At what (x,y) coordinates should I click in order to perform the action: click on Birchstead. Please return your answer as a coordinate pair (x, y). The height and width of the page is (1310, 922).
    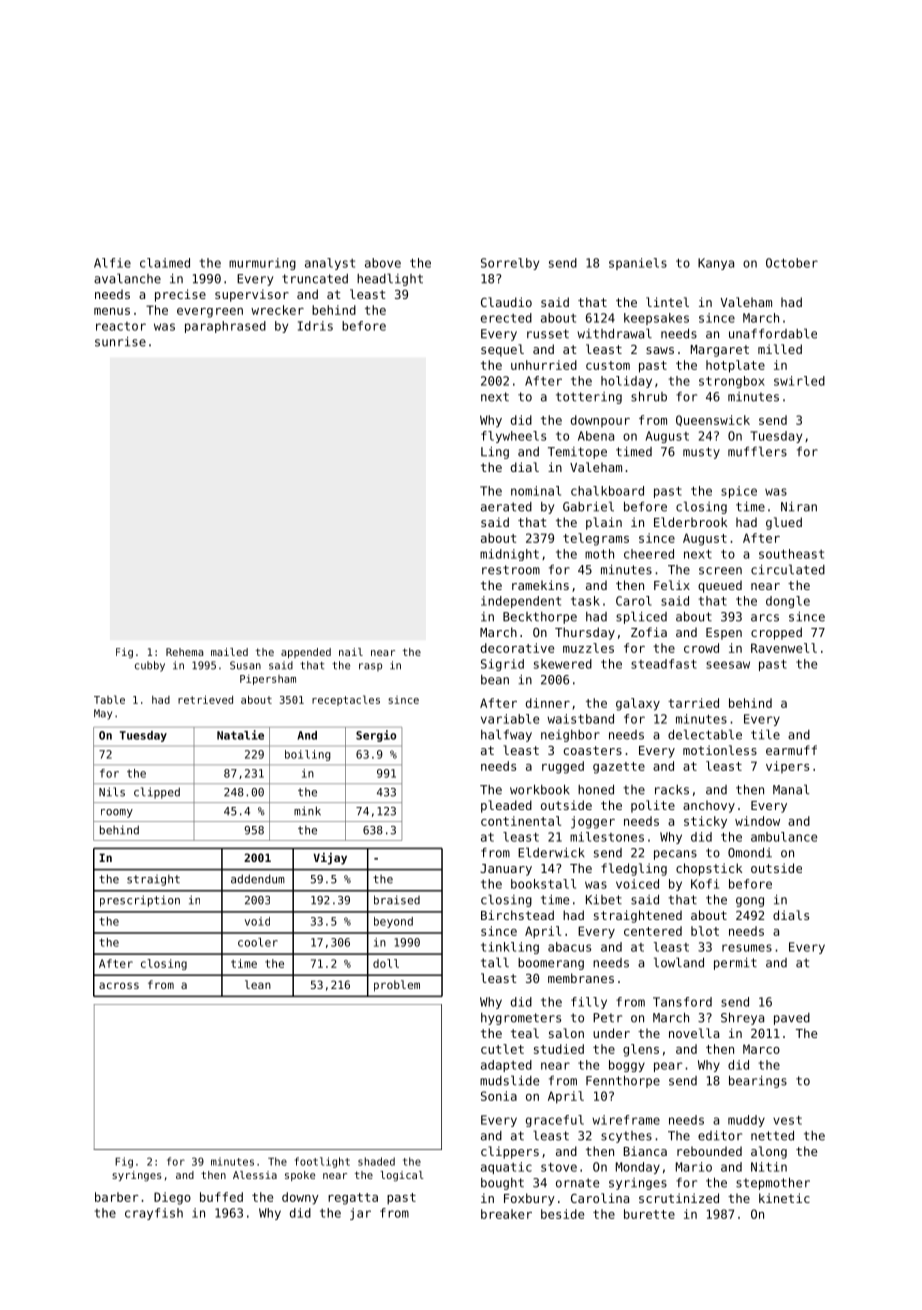
    Looking at the image, I should click on (517, 915).
